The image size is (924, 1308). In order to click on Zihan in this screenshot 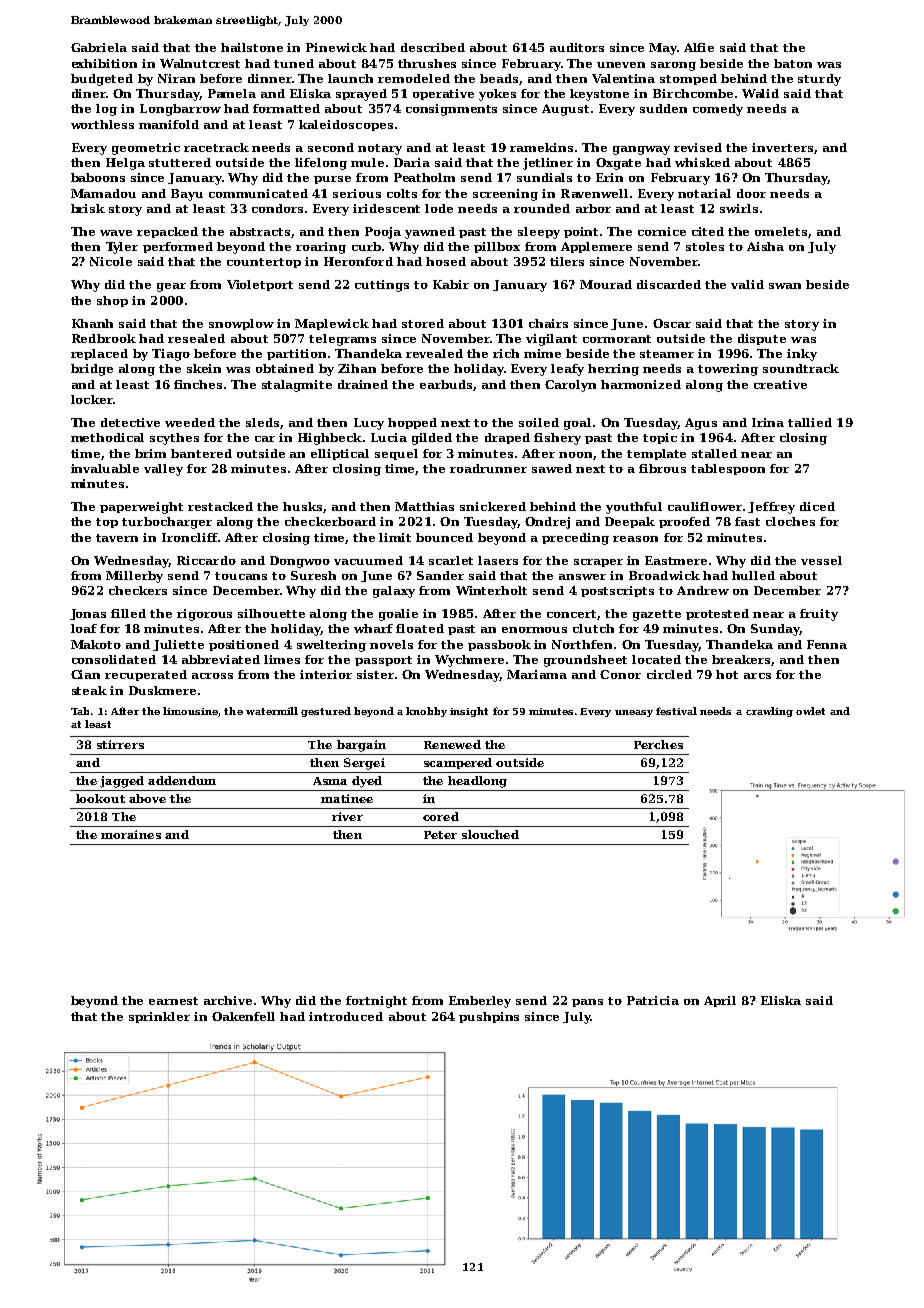, I will do `click(357, 368)`.
